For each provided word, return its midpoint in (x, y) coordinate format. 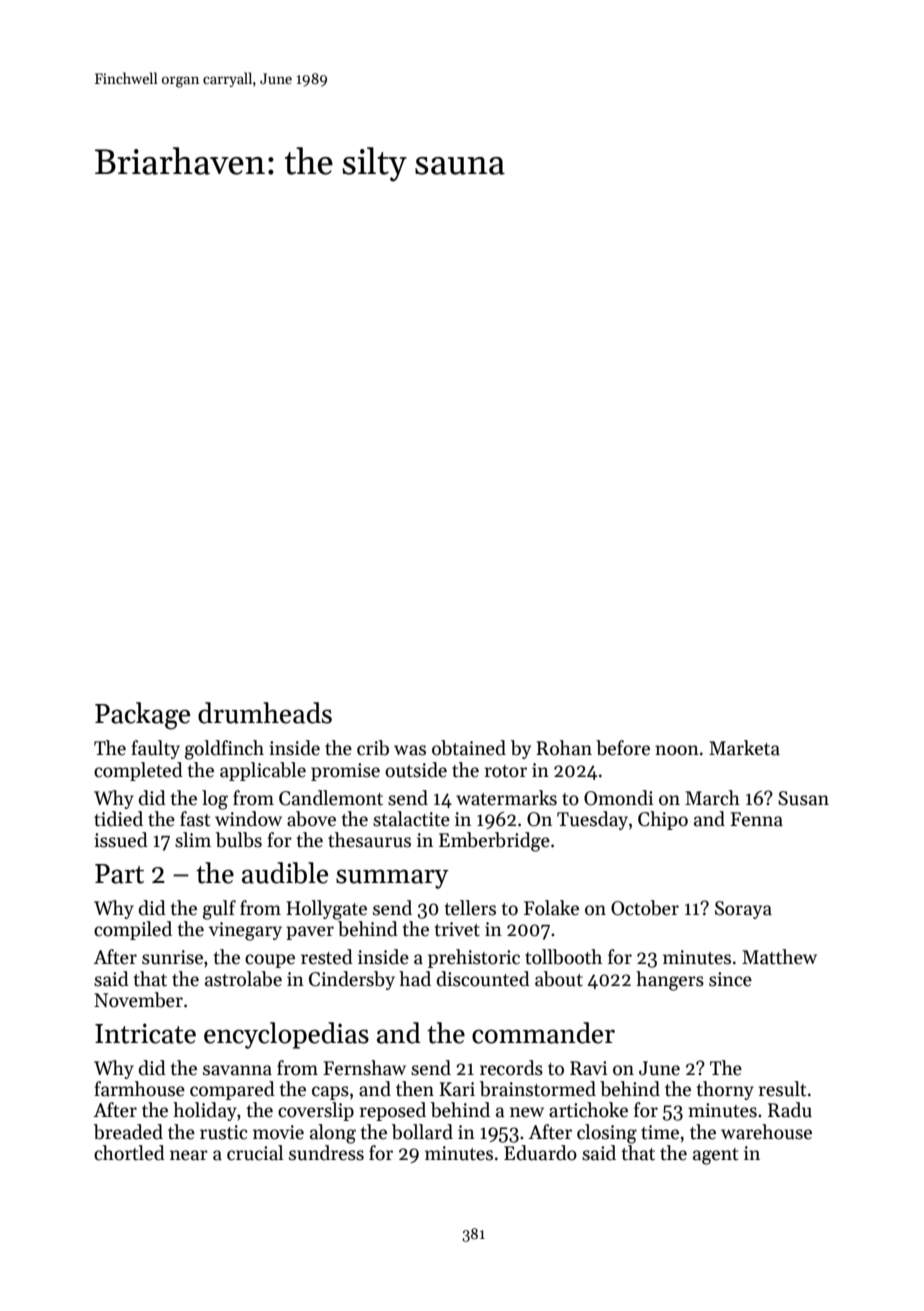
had (415, 979)
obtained (469, 748)
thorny (725, 1090)
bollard (422, 1132)
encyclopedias (286, 1035)
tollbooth (563, 957)
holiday (205, 1111)
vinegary (245, 931)
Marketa (744, 748)
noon (677, 750)
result (783, 1089)
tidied (118, 819)
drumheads (265, 713)
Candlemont (331, 798)
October (645, 908)
